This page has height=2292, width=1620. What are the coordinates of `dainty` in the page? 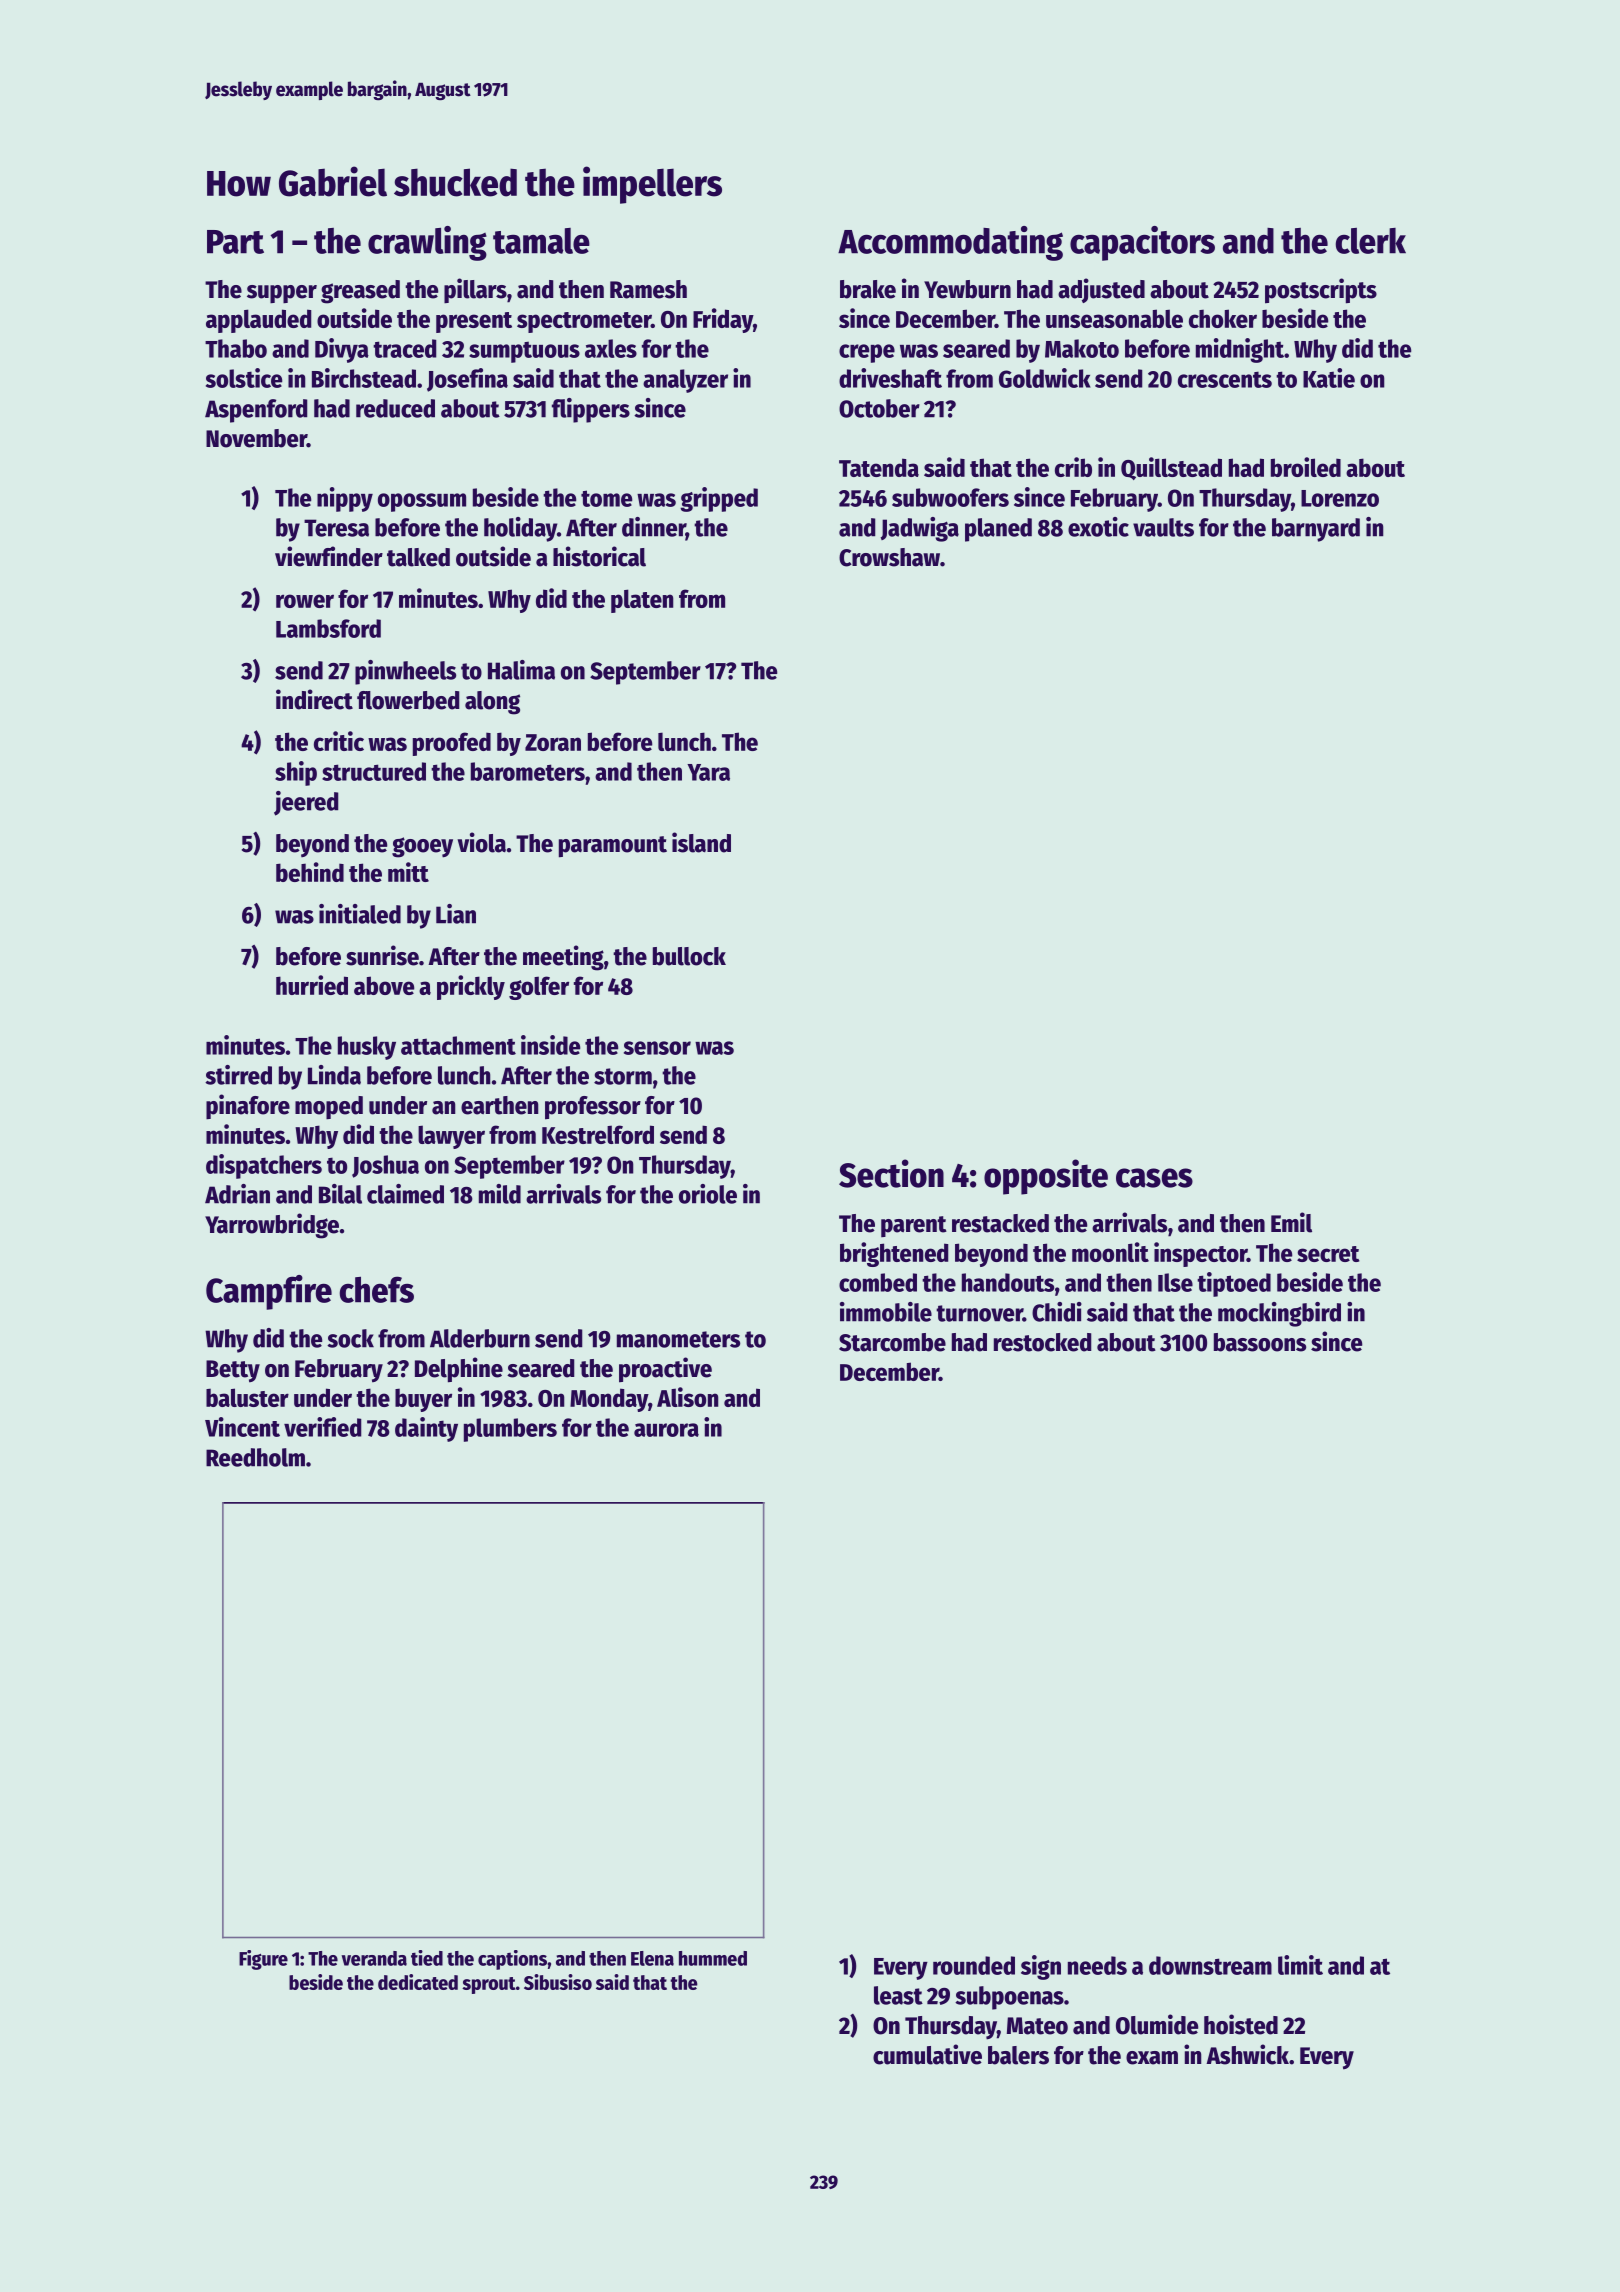 It's located at (426, 1429).
